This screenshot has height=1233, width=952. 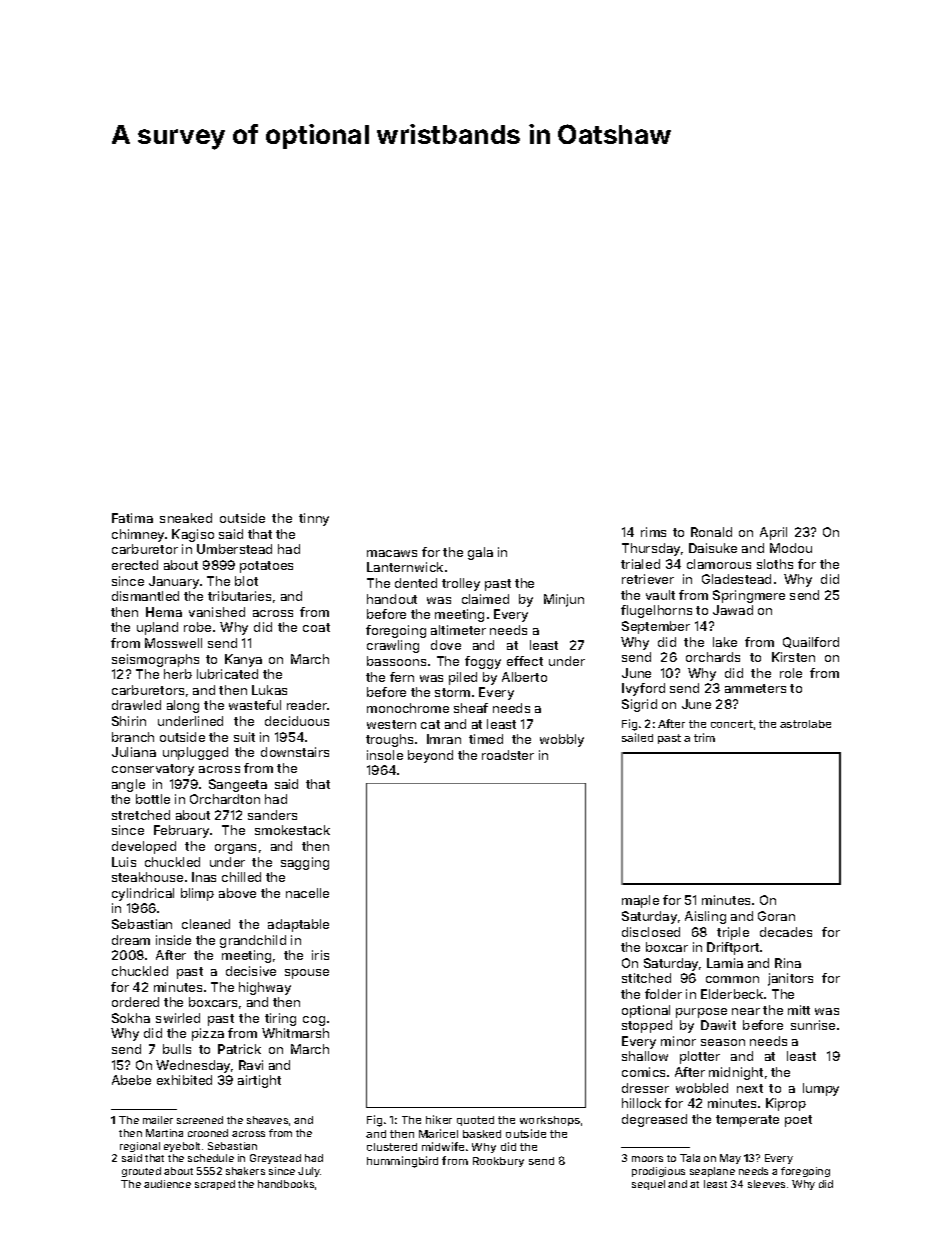 What do you see at coordinates (153, 799) in the screenshot?
I see `bottle` at bounding box center [153, 799].
